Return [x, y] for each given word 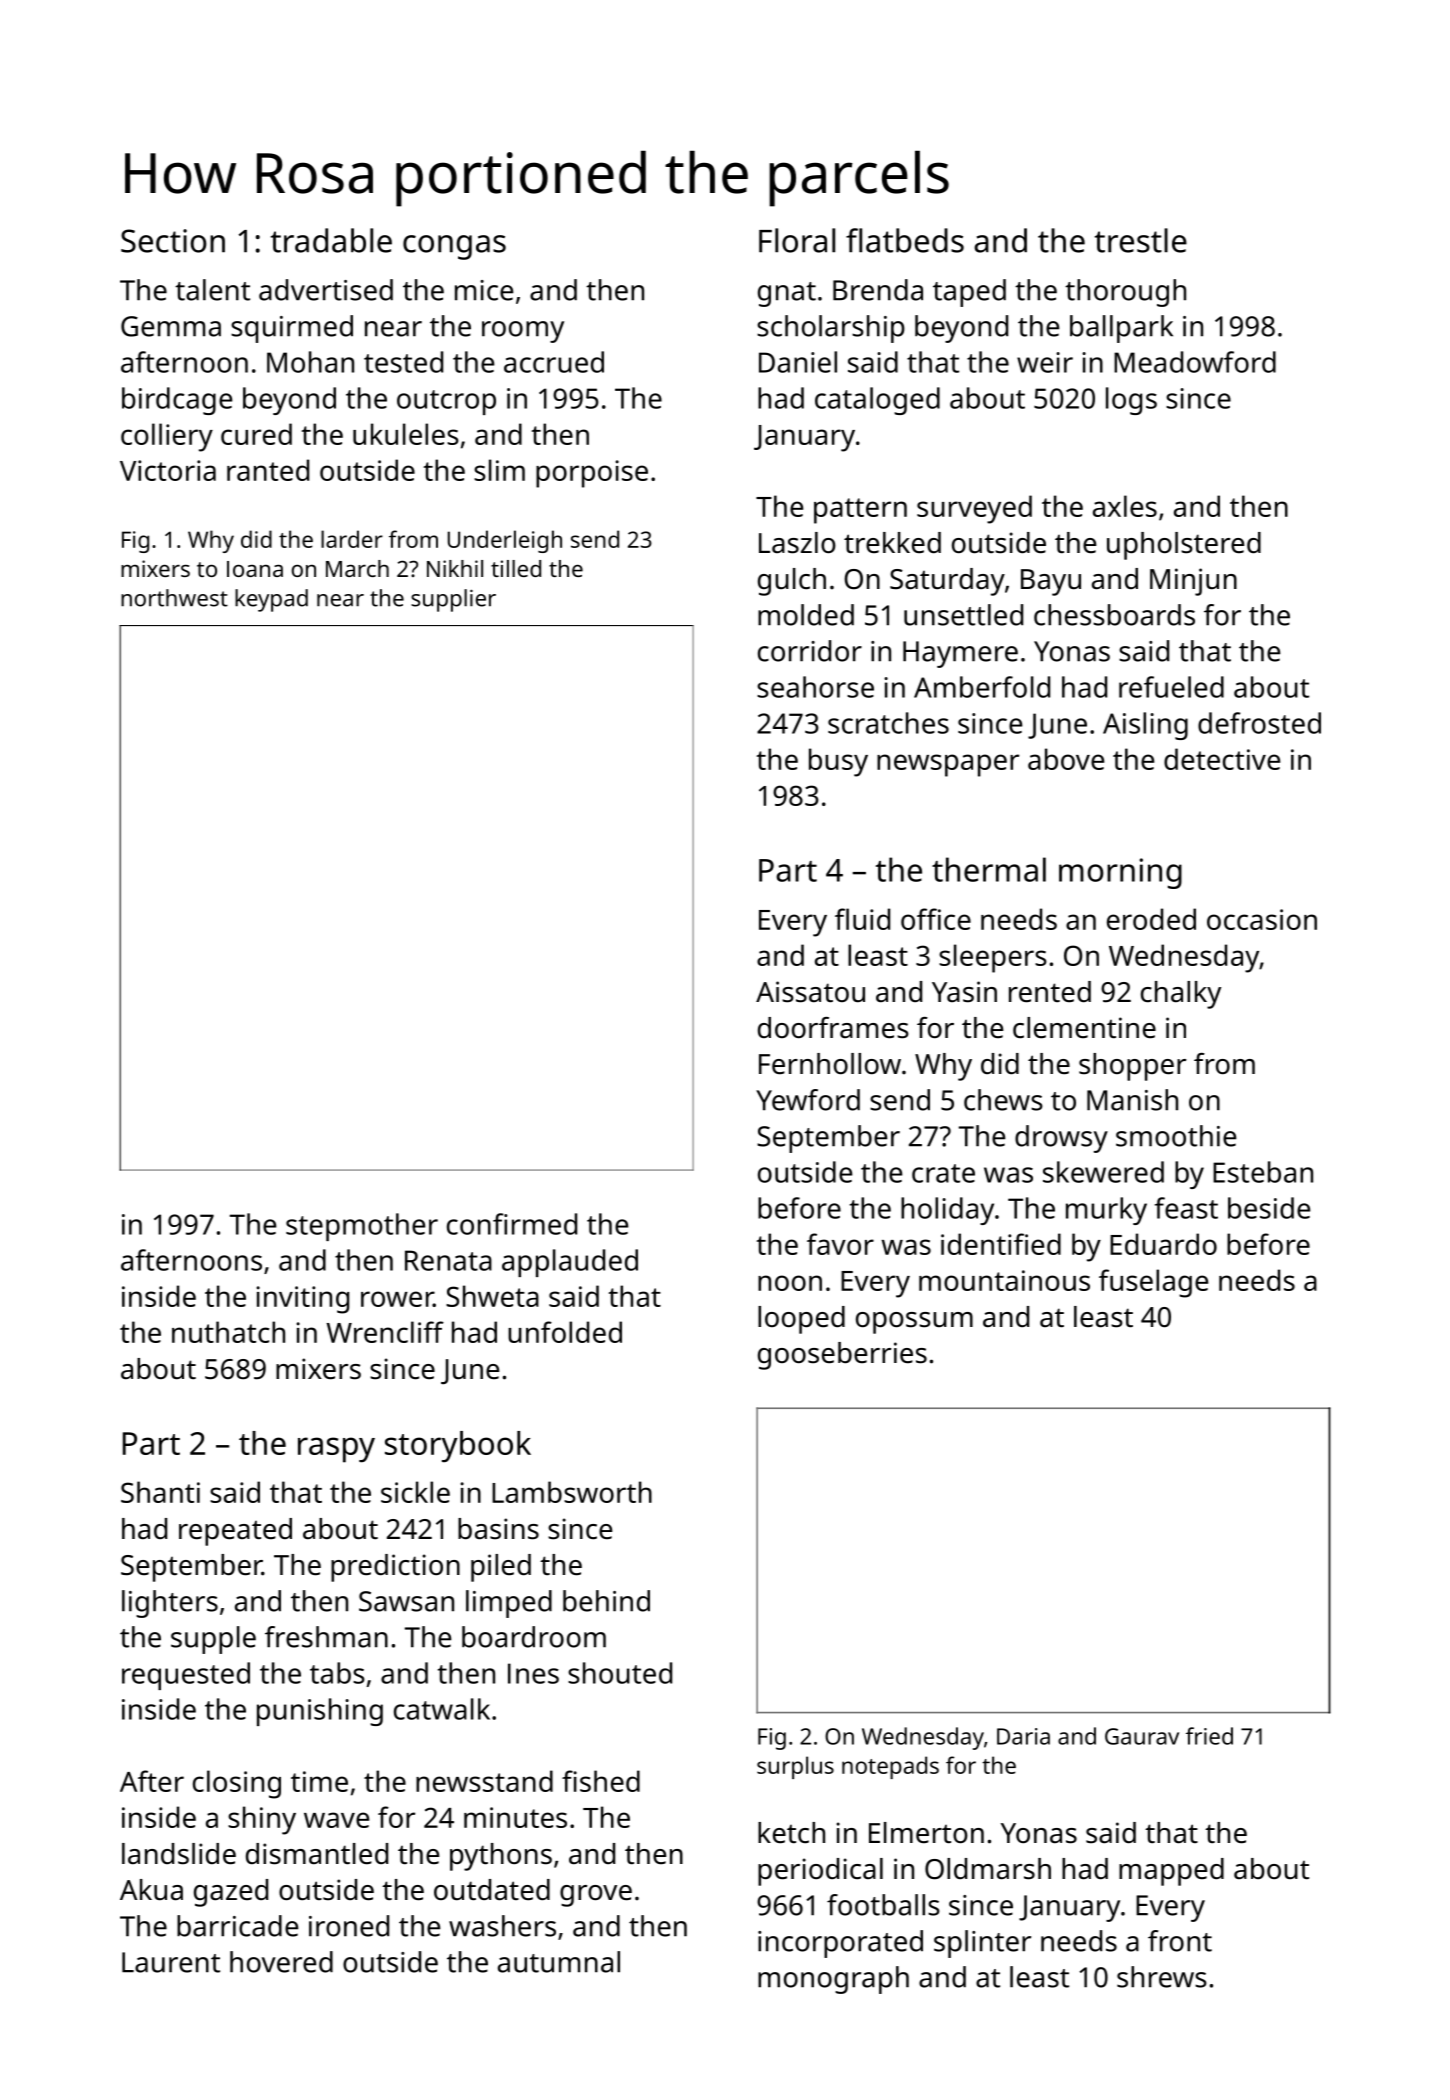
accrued [554, 362]
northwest [174, 598]
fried [1209, 1736]
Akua [151, 1890]
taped [969, 293]
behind [606, 1601]
